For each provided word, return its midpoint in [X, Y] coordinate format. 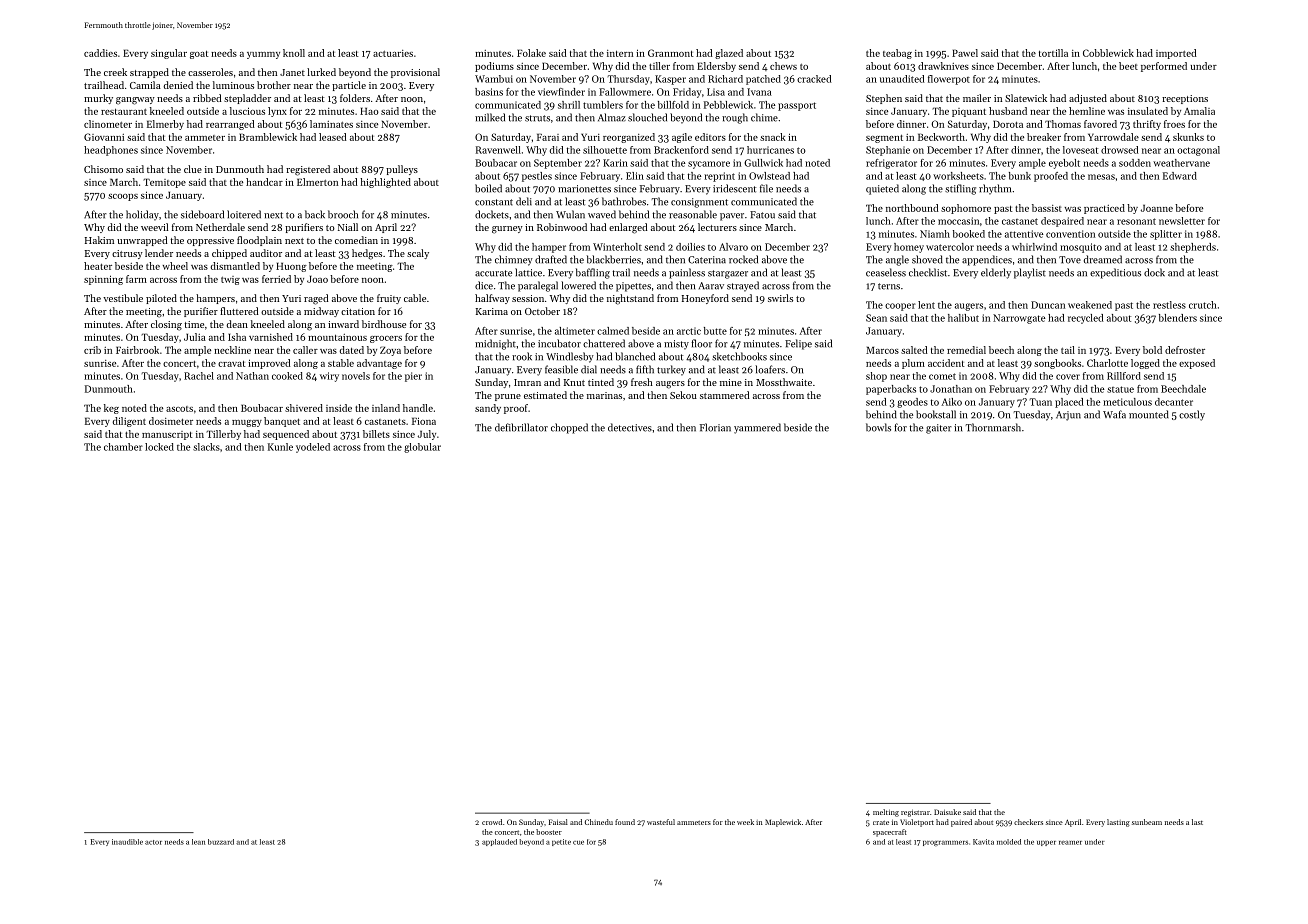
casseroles [210, 72]
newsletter [1182, 221]
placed [1069, 403]
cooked [287, 376]
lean [198, 842]
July [427, 435]
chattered [604, 343]
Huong [291, 267]
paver [732, 217]
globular [422, 448]
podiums [494, 67]
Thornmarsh [993, 427]
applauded [499, 842]
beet [1128, 66]
